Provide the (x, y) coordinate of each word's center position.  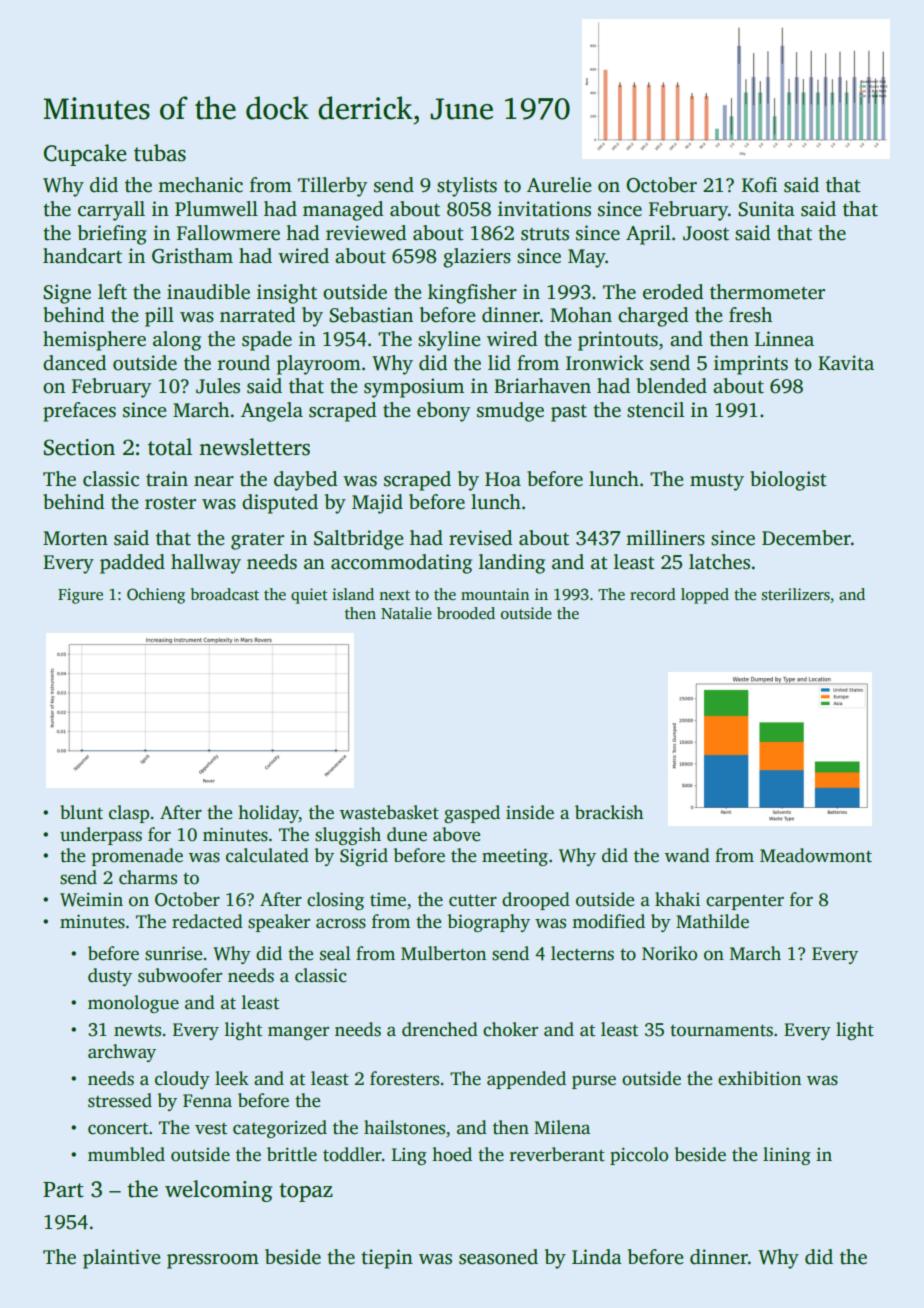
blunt (81, 812)
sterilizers (796, 594)
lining (787, 1156)
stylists (467, 187)
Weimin (91, 899)
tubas (160, 153)
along (177, 341)
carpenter (745, 902)
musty (717, 482)
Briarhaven (542, 386)
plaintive (122, 1259)
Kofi (759, 185)
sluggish (348, 836)
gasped (472, 814)
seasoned (498, 1257)
